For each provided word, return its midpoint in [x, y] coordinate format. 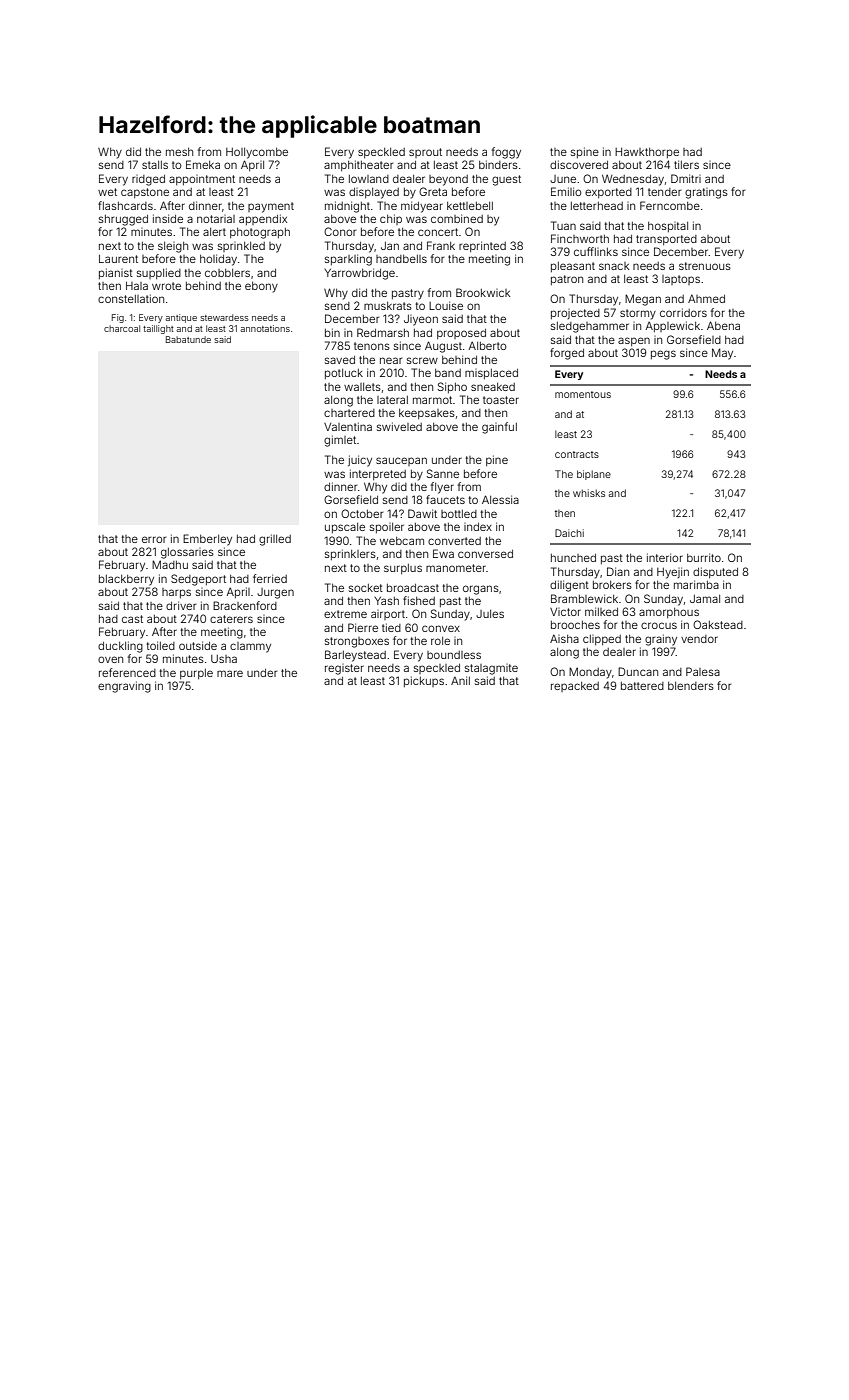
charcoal [122, 328]
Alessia [500, 499]
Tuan [563, 225]
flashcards [125, 205]
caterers [231, 619]
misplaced [491, 374]
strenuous [705, 266]
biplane [594, 475]
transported [666, 240]
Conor [340, 231]
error [154, 539]
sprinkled [241, 247]
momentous [583, 394]
